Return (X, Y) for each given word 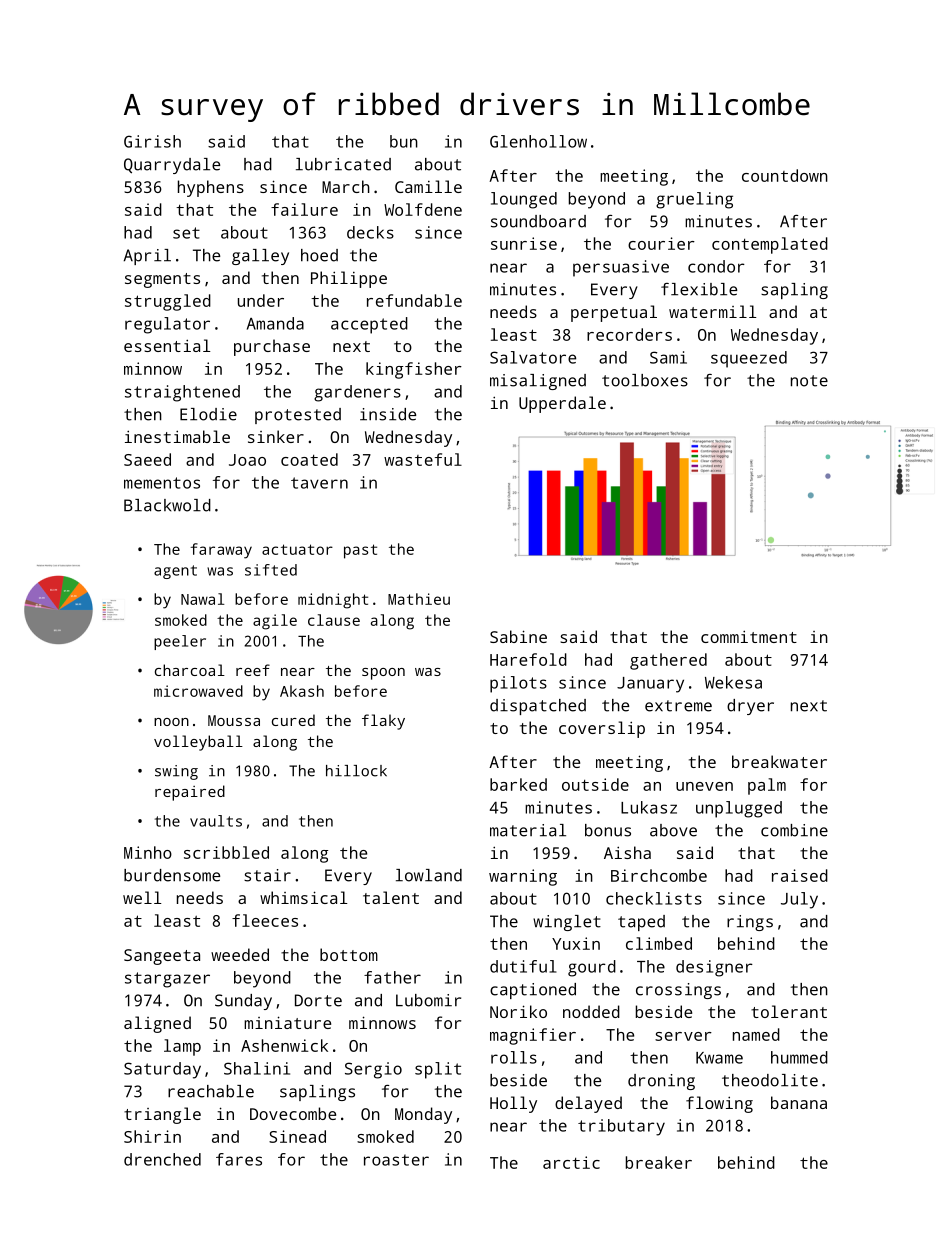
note (809, 381)
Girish (152, 141)
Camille (428, 186)
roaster (396, 1160)
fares (239, 1159)
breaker (659, 1162)
